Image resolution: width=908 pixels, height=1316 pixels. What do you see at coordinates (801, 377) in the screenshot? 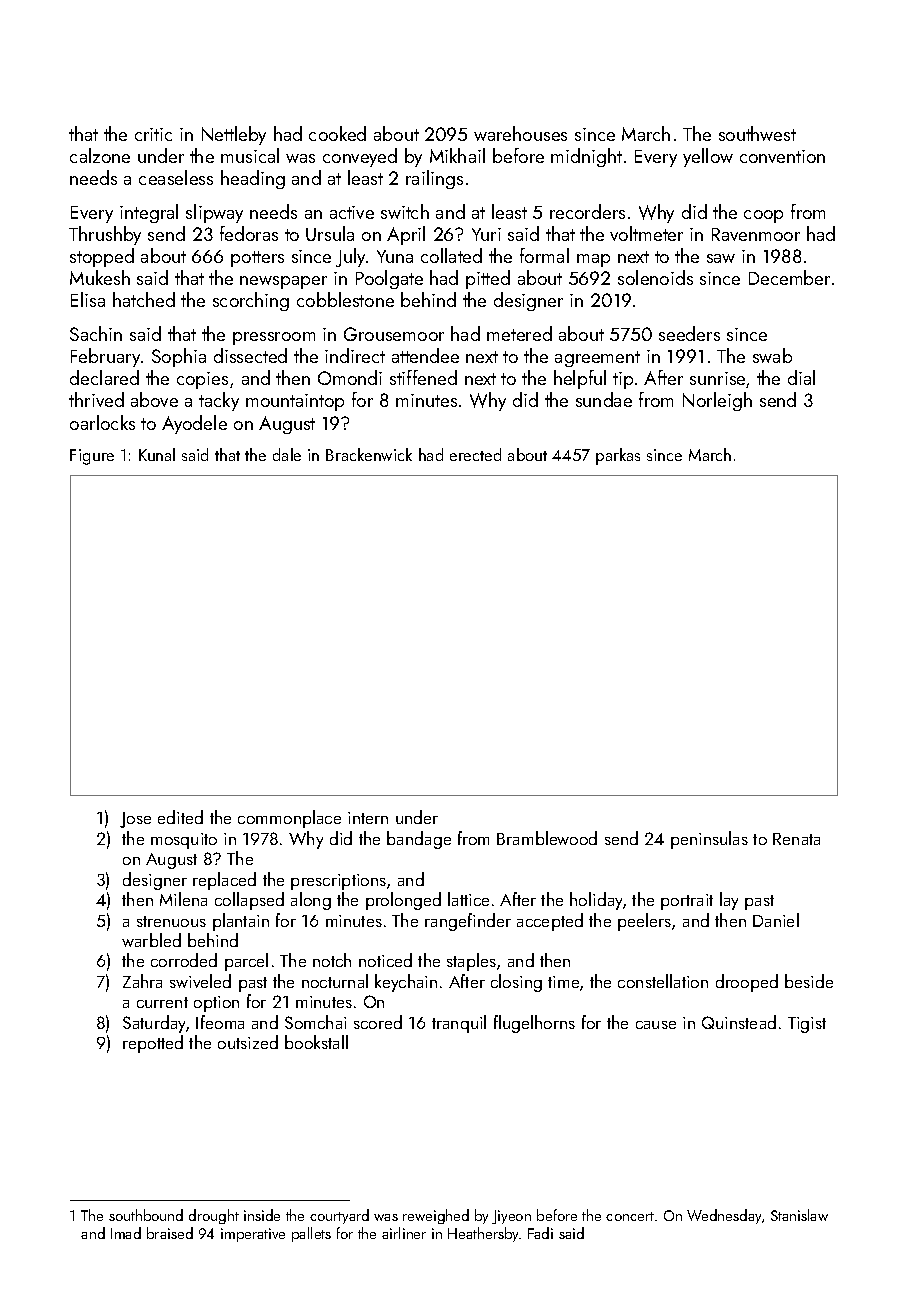
I see `dial` at bounding box center [801, 377].
